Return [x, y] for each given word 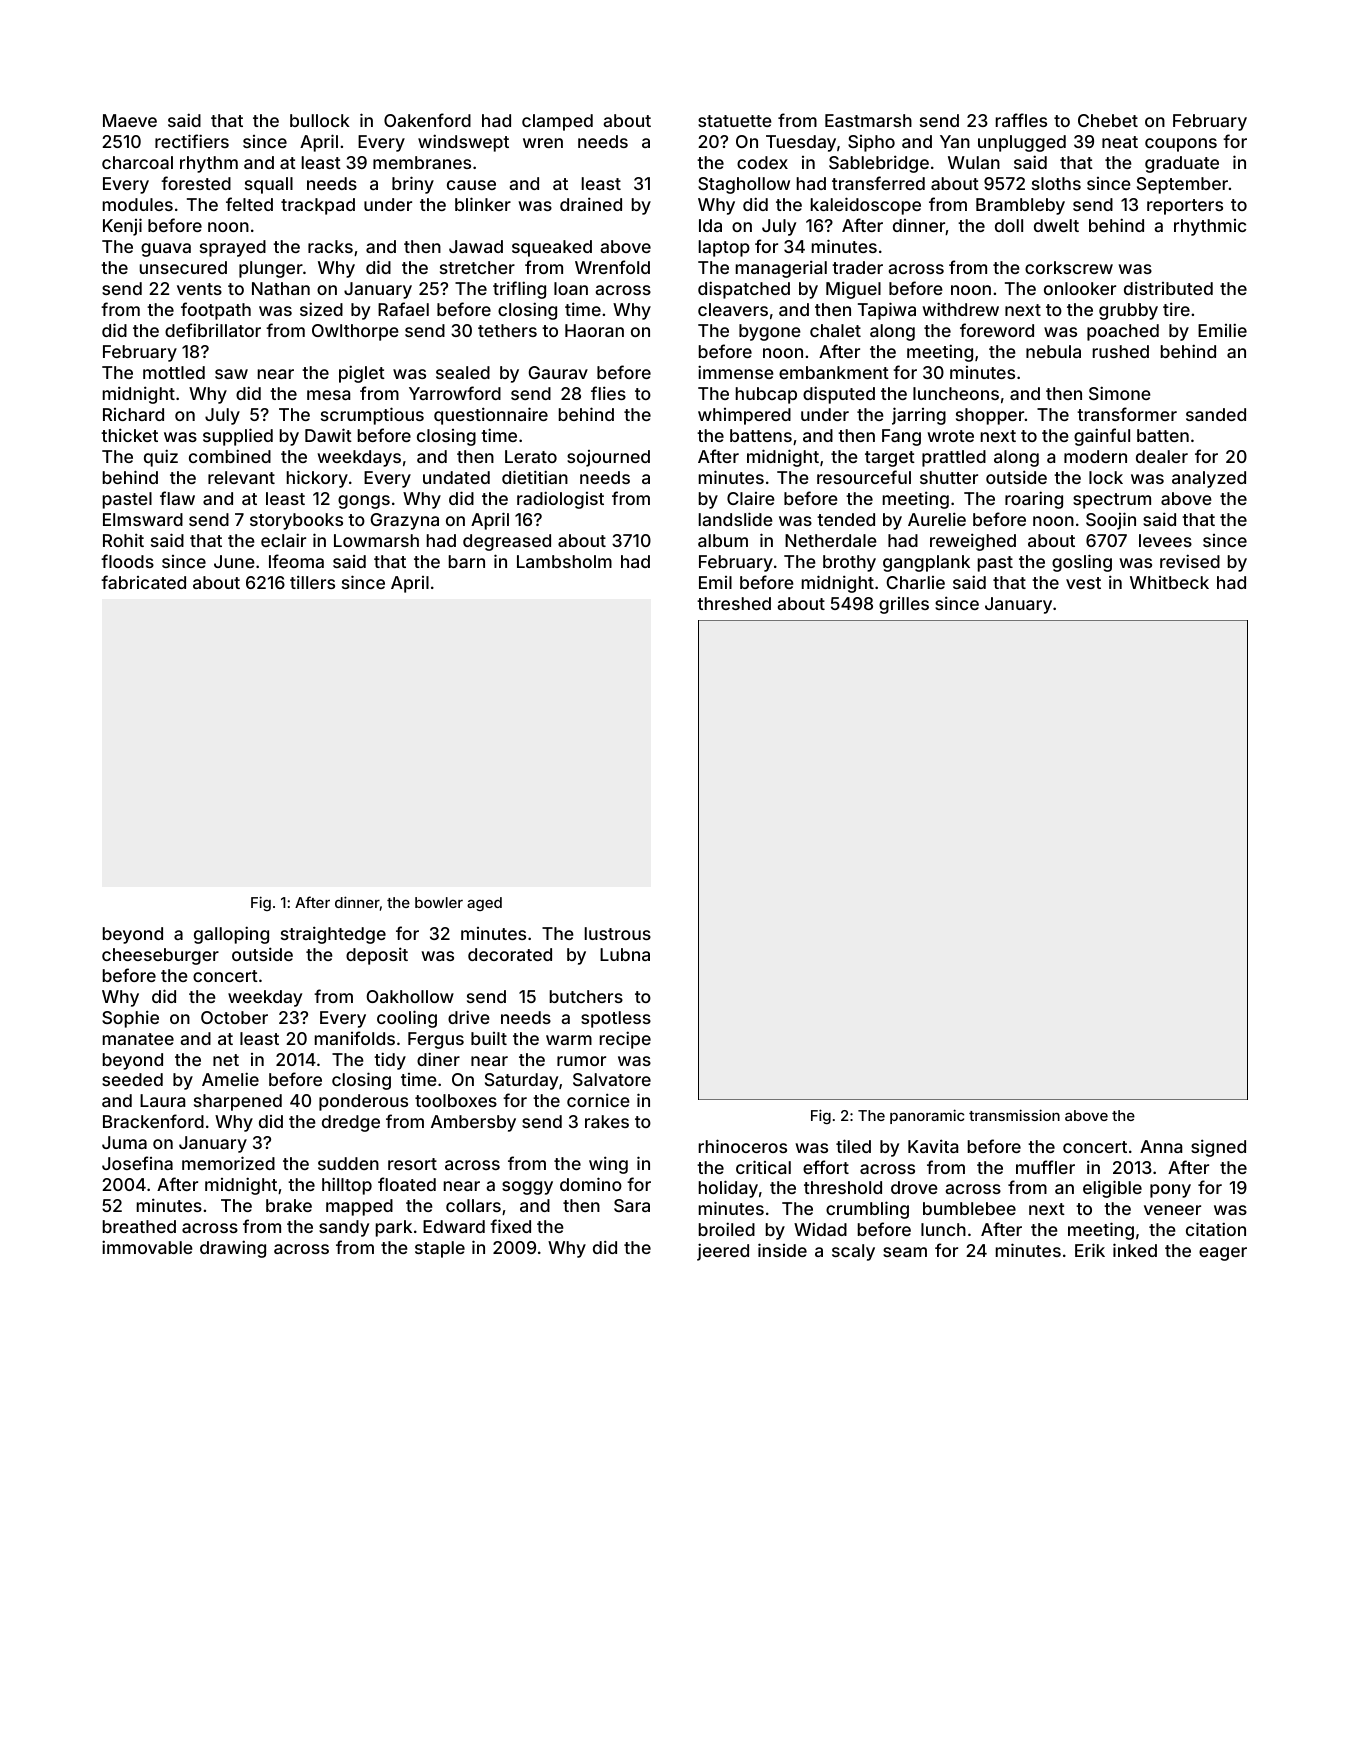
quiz [161, 458]
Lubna [625, 954]
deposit [377, 956]
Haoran [594, 330]
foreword [997, 330]
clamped [557, 122]
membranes [422, 162]
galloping [231, 935]
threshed [734, 603]
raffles [1021, 120]
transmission [1014, 1115]
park [394, 1228]
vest [1083, 583]
